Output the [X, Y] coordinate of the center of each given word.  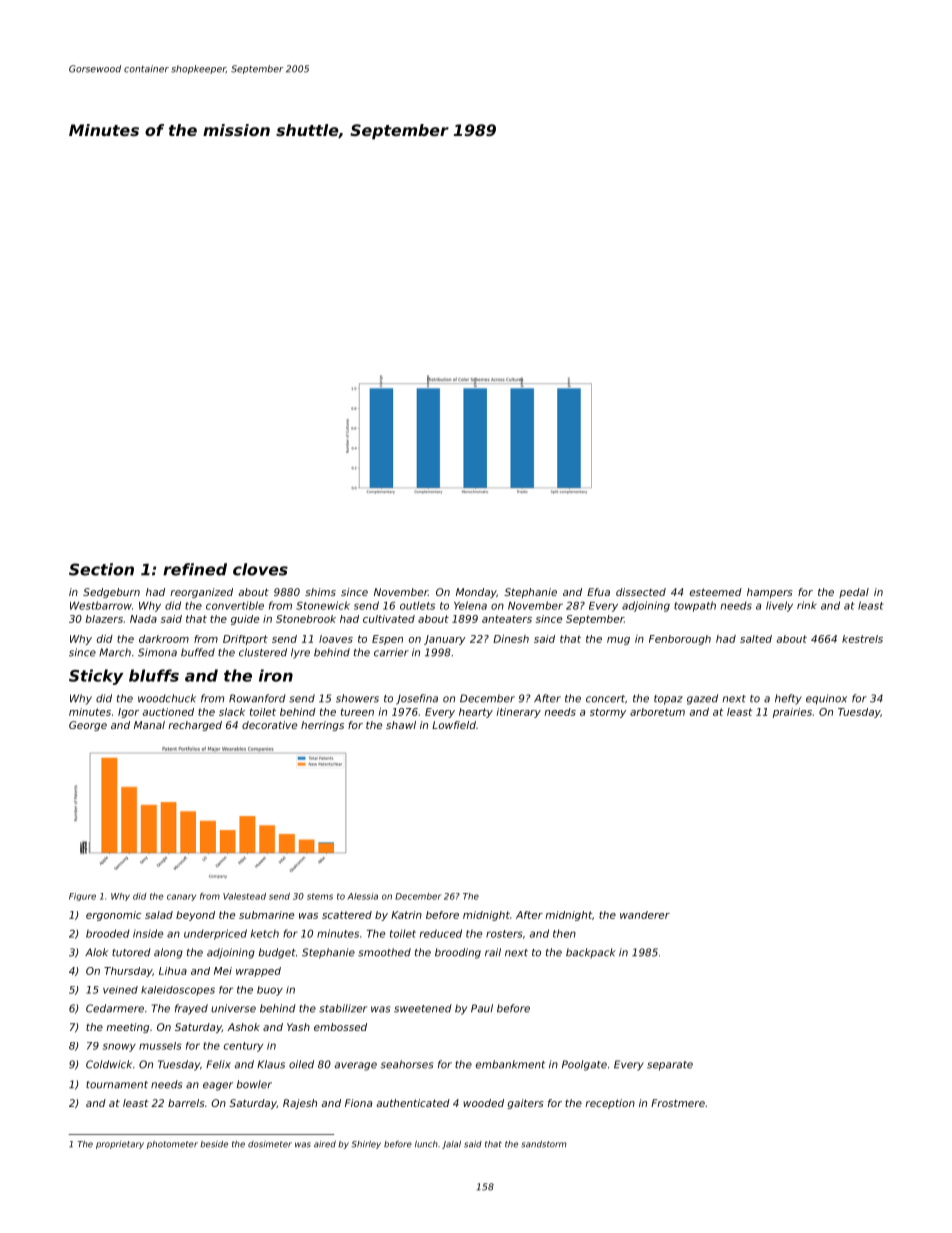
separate [670, 1066]
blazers [104, 619]
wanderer [645, 915]
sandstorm [543, 1144]
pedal [854, 593]
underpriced [215, 934]
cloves [260, 569]
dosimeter [270, 1144]
